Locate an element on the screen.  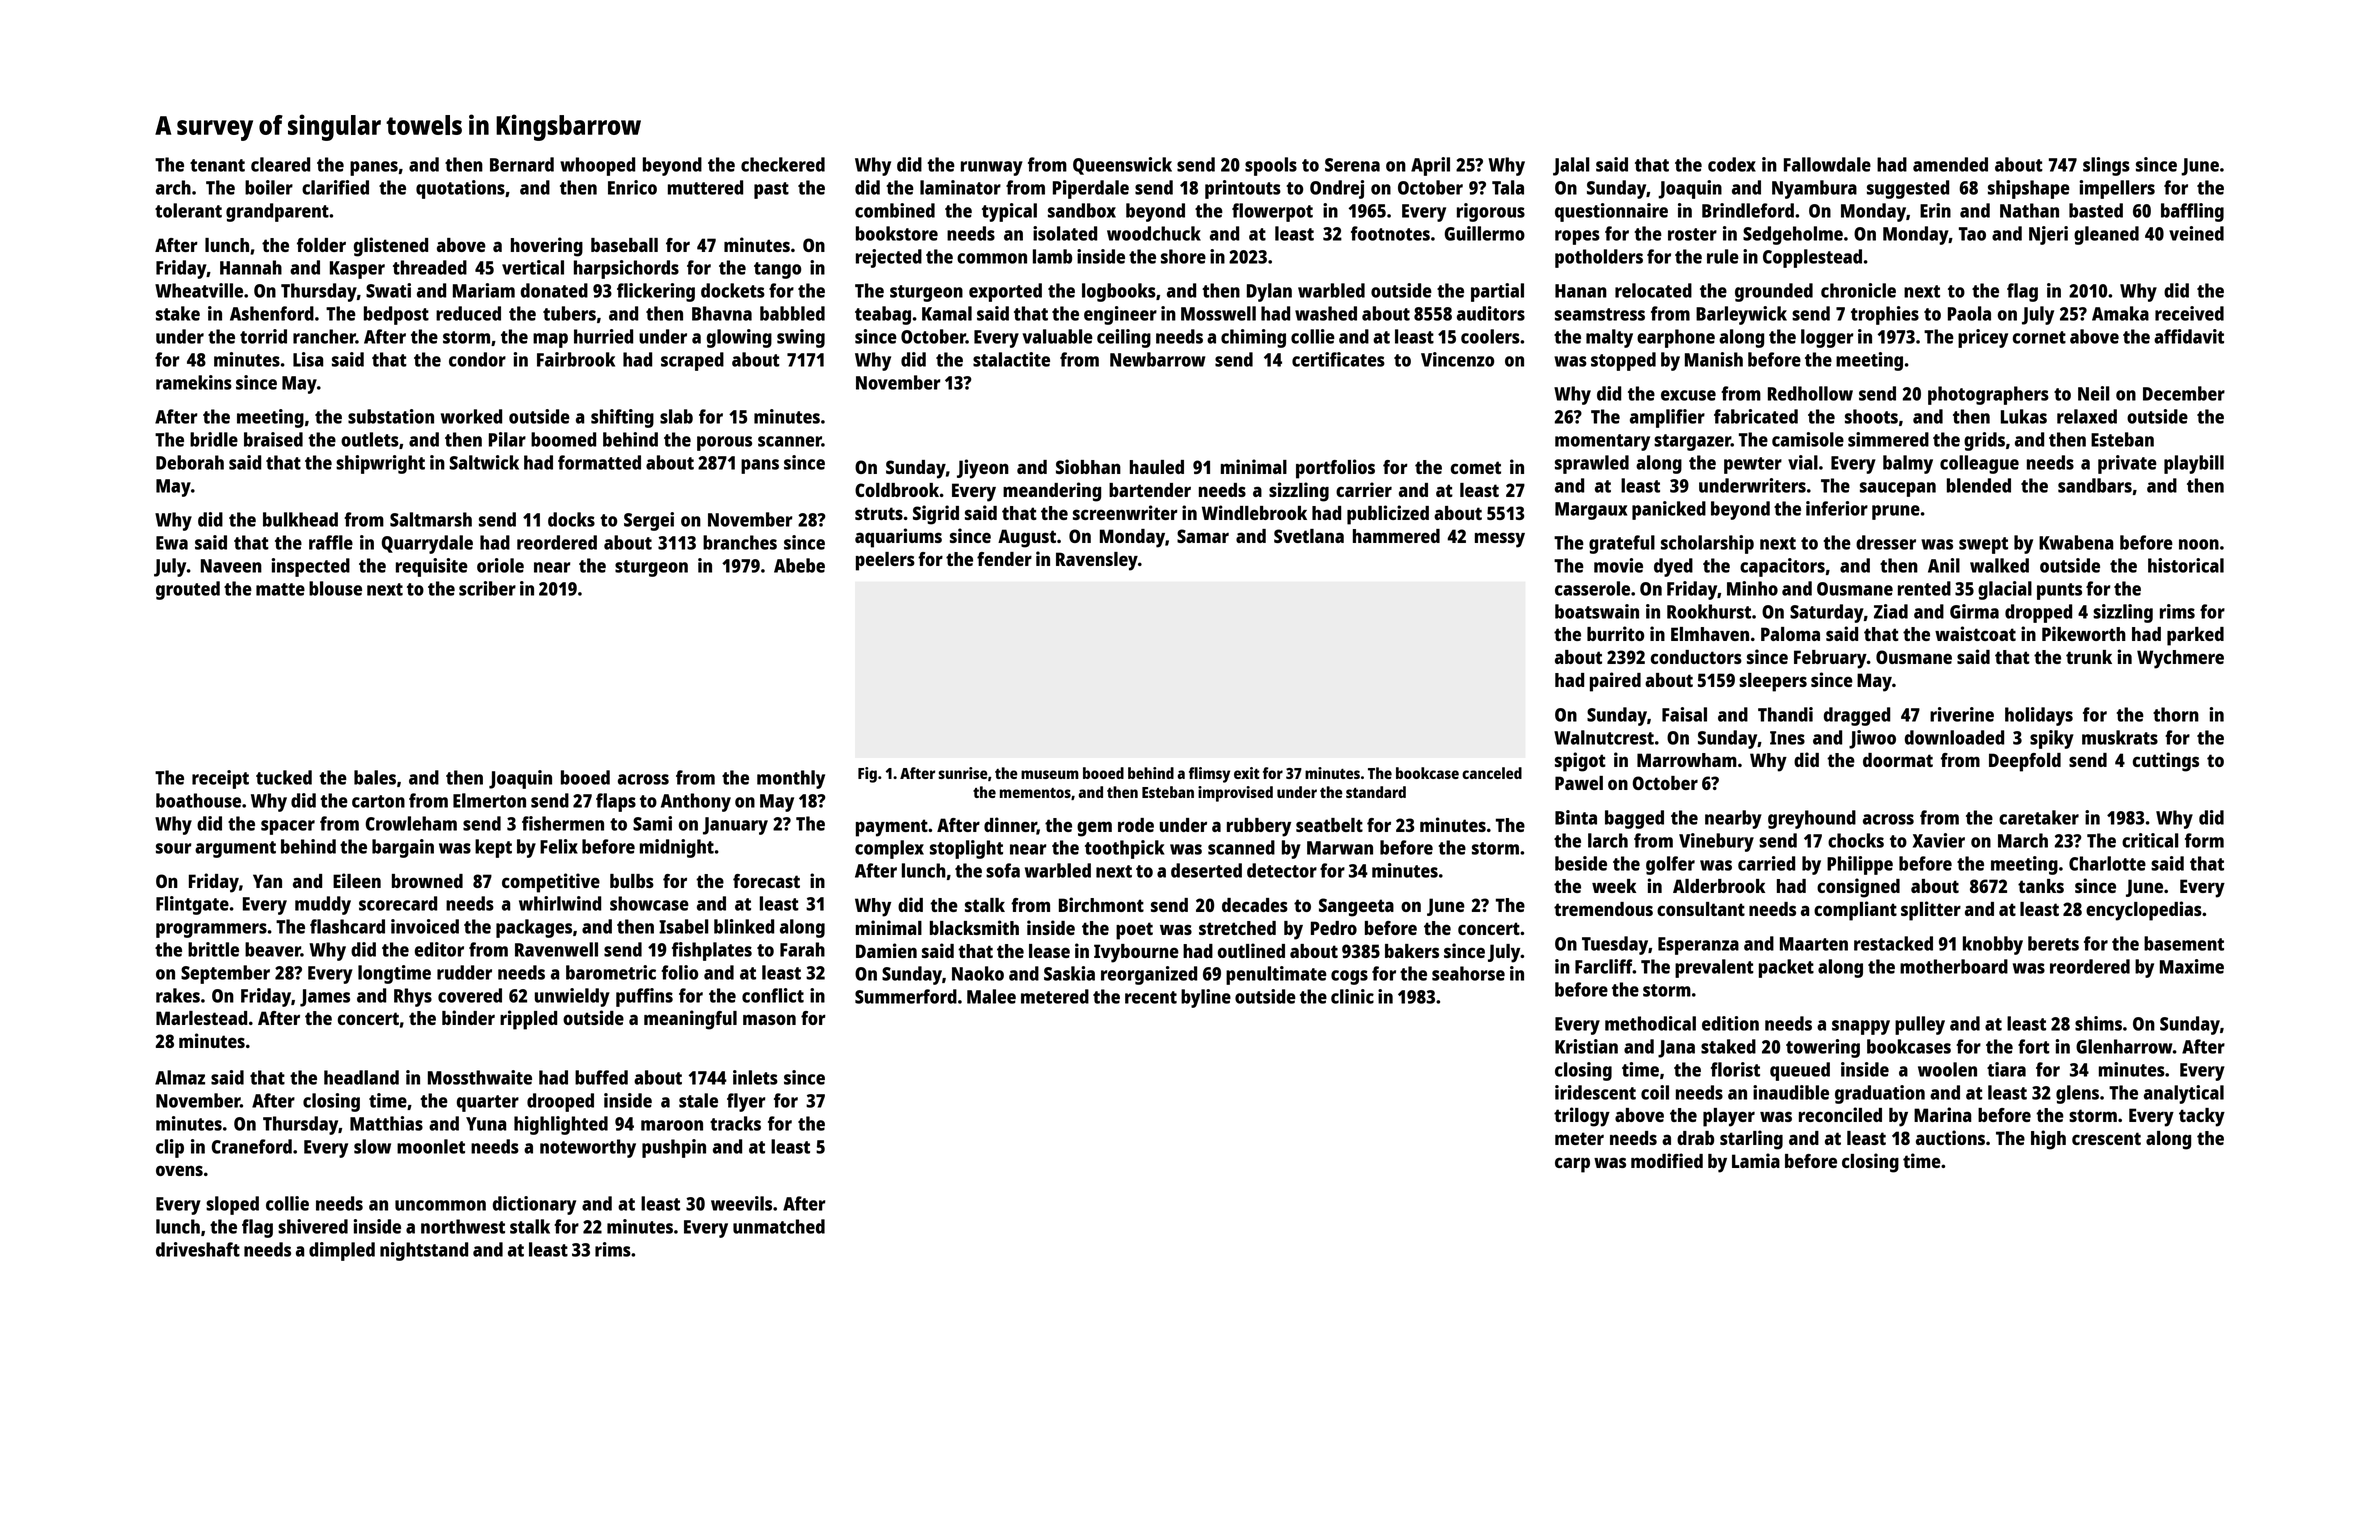
driveshaft is located at coordinates (198, 1249).
